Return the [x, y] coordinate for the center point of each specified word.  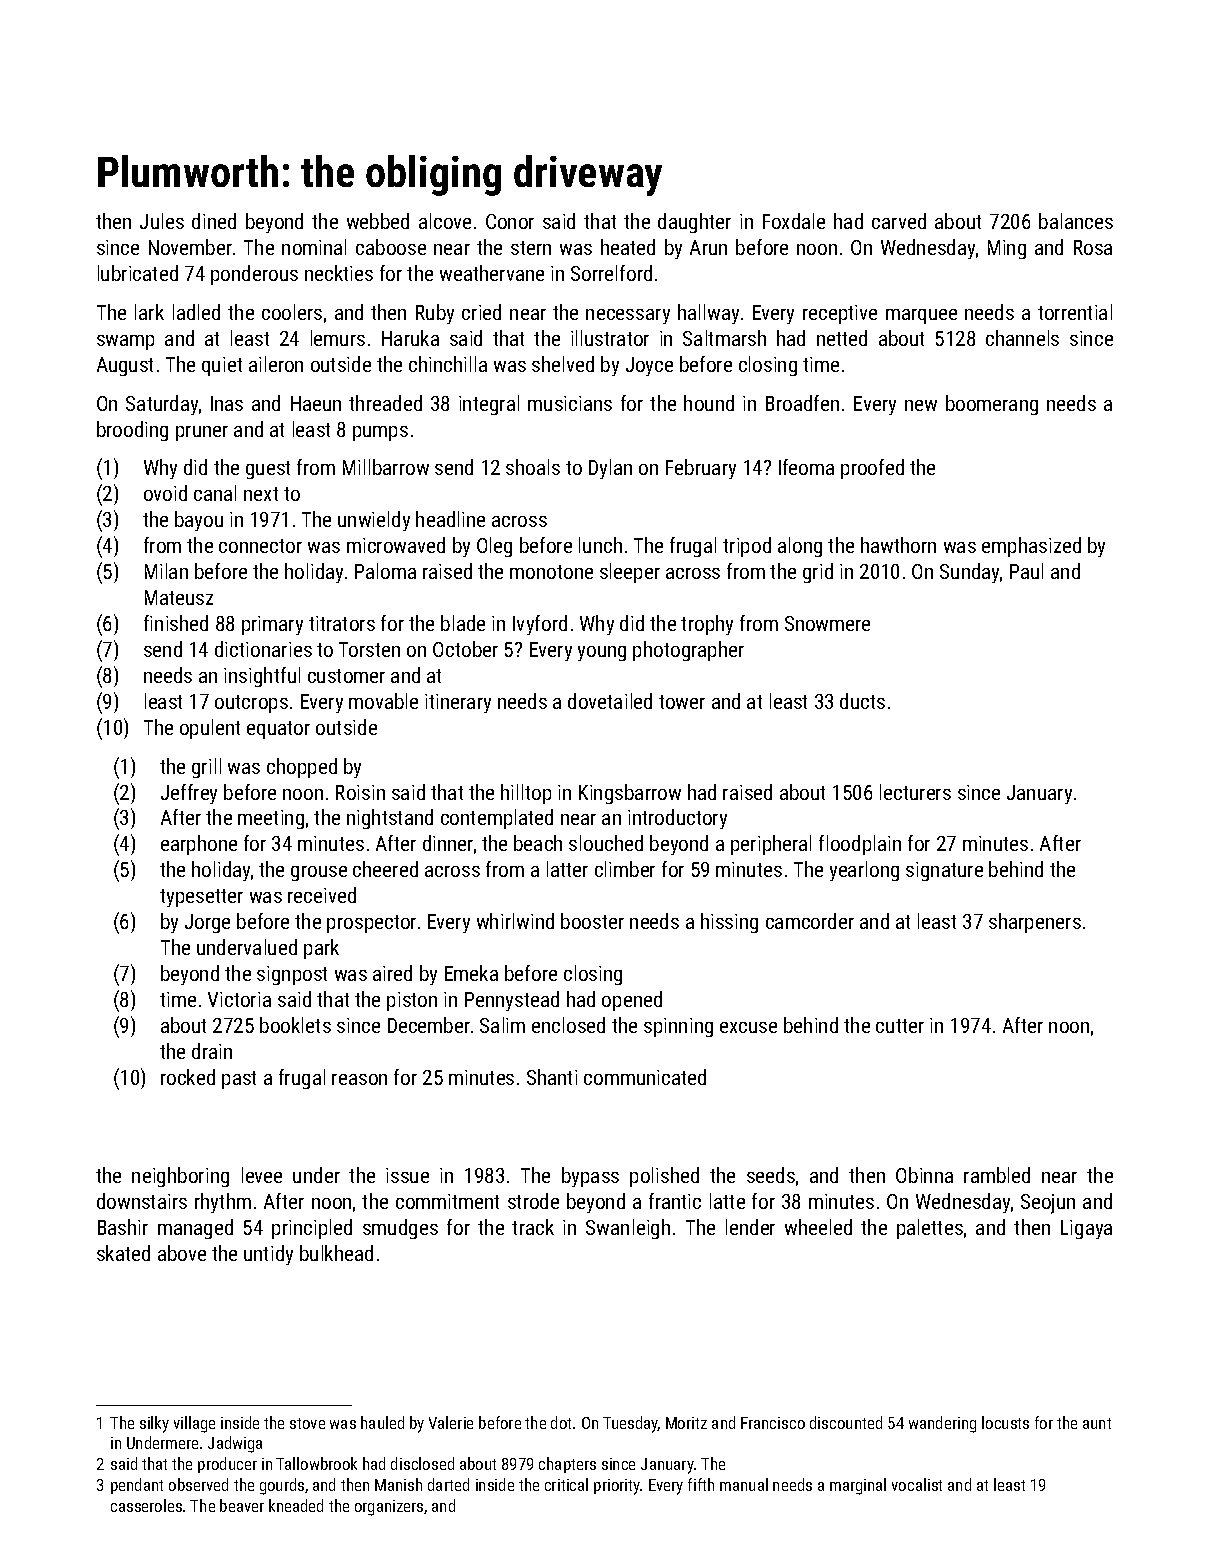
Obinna [924, 1175]
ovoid [165, 493]
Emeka [471, 973]
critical [566, 1484]
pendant [137, 1486]
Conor [510, 221]
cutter [900, 1026]
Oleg [494, 547]
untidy [268, 1255]
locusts [1005, 1422]
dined [214, 221]
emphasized [1031, 547]
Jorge [207, 923]
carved [899, 221]
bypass [590, 1177]
